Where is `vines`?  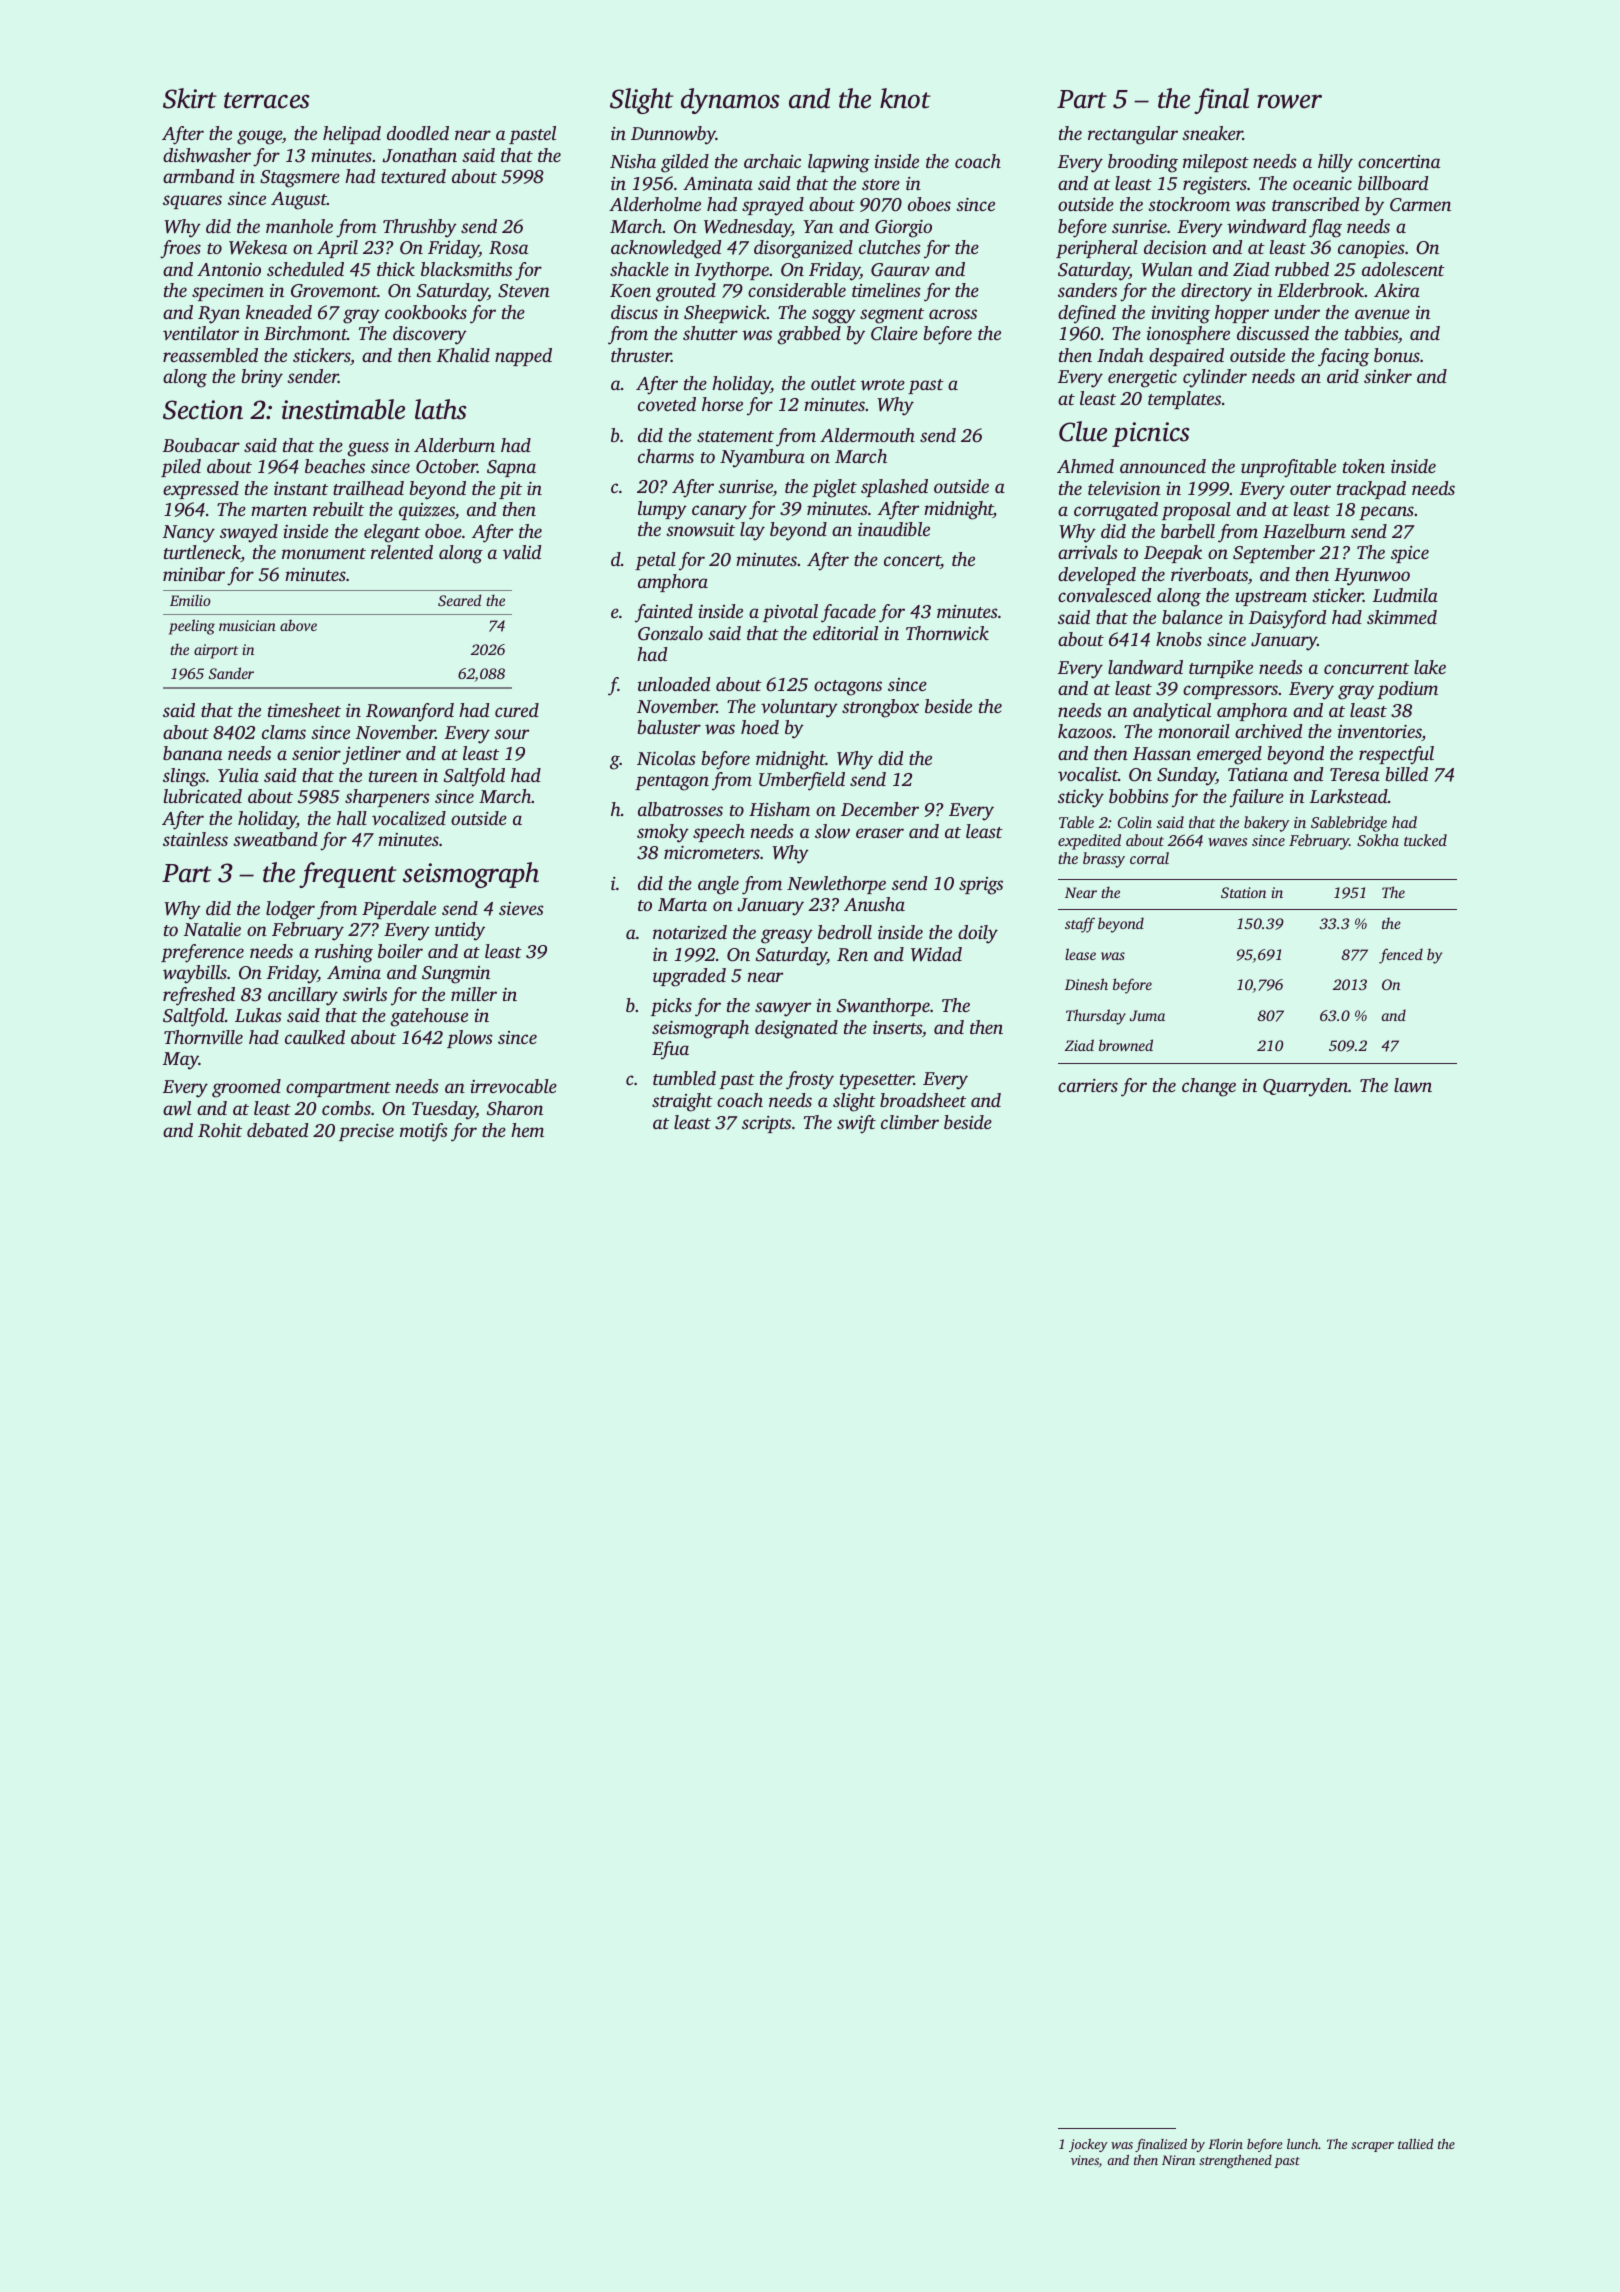 vines is located at coordinates (1085, 2160).
